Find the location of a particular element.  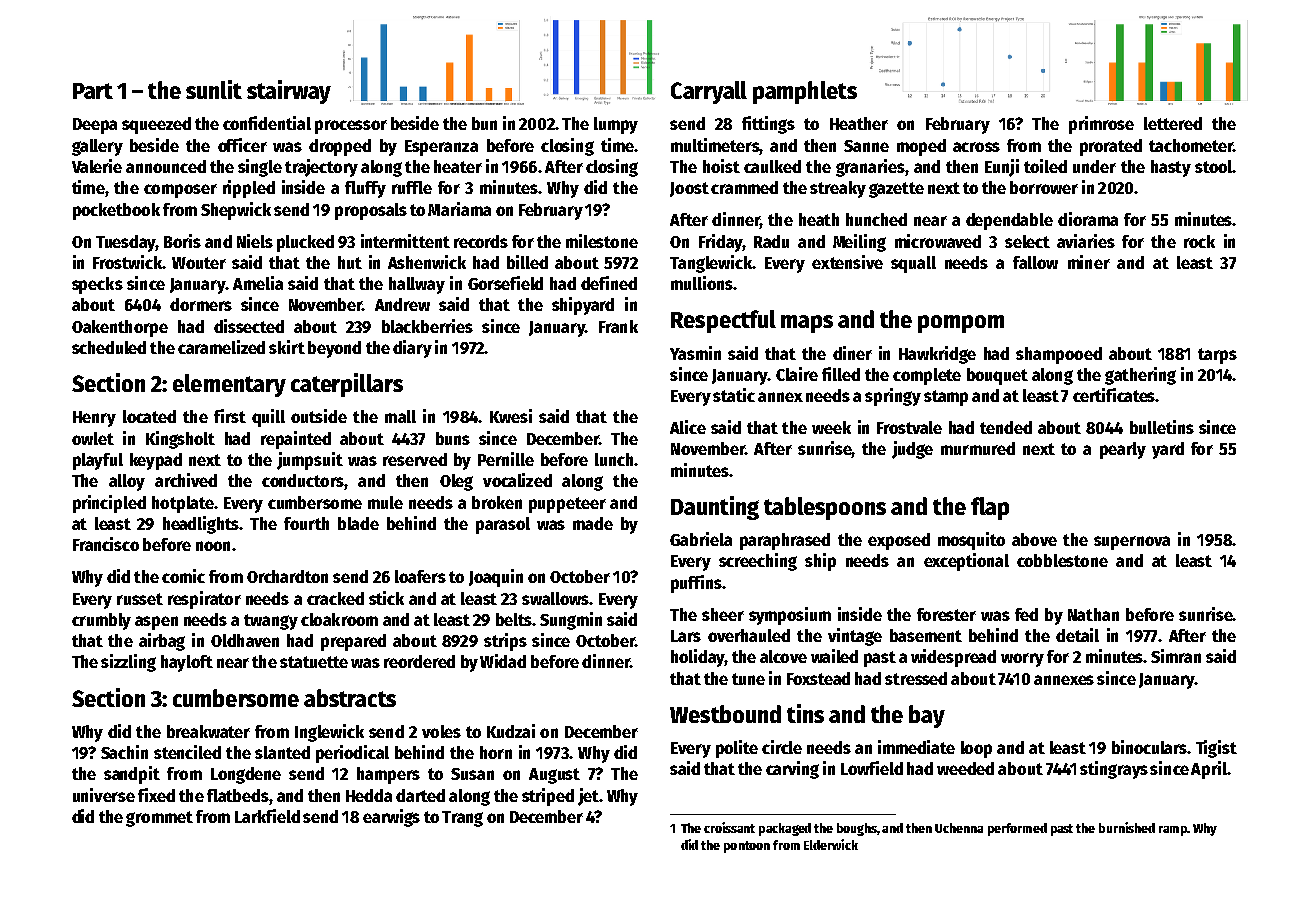

dependable is located at coordinates (1009, 221).
